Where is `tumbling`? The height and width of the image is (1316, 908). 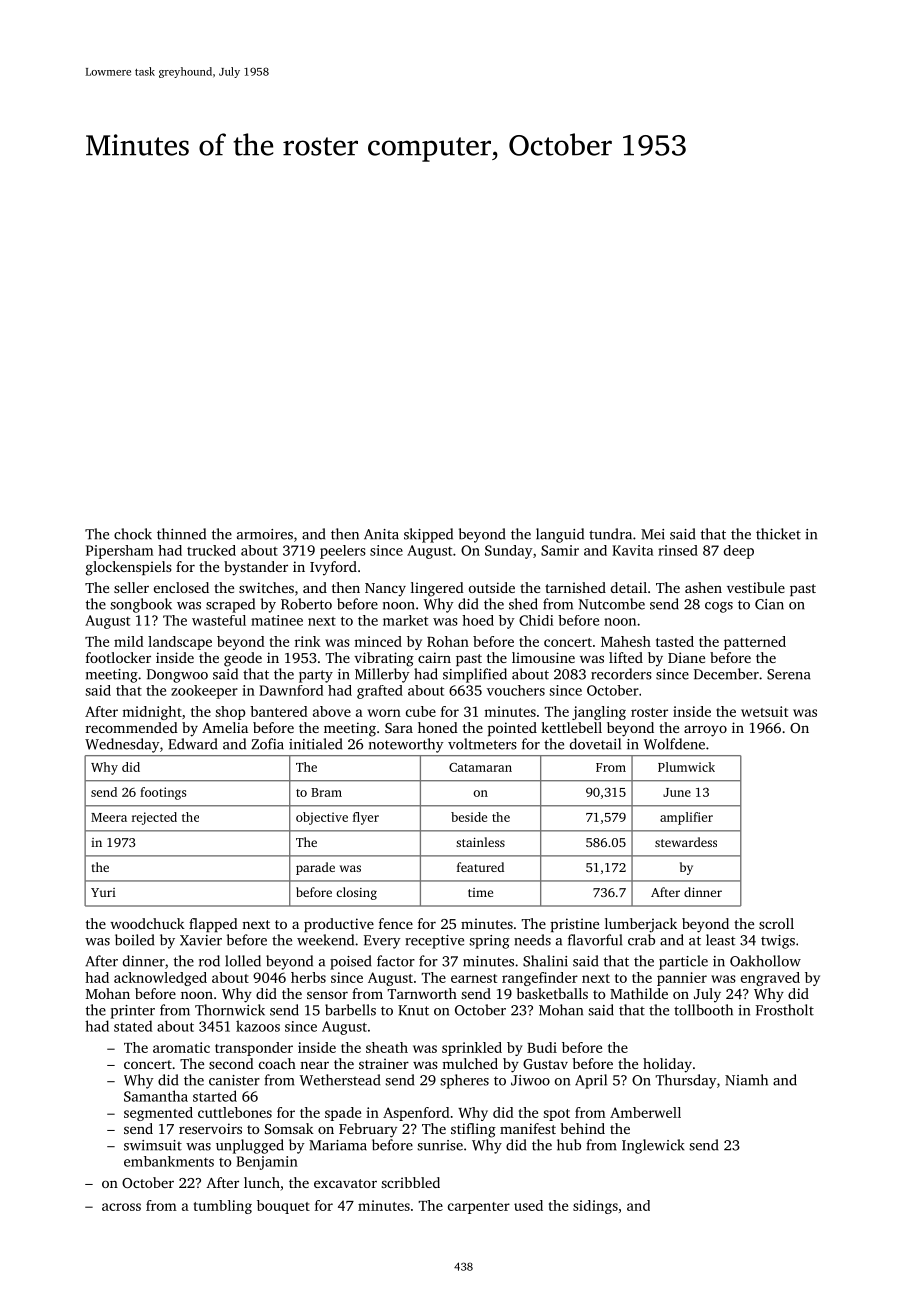 tumbling is located at coordinates (223, 1207).
